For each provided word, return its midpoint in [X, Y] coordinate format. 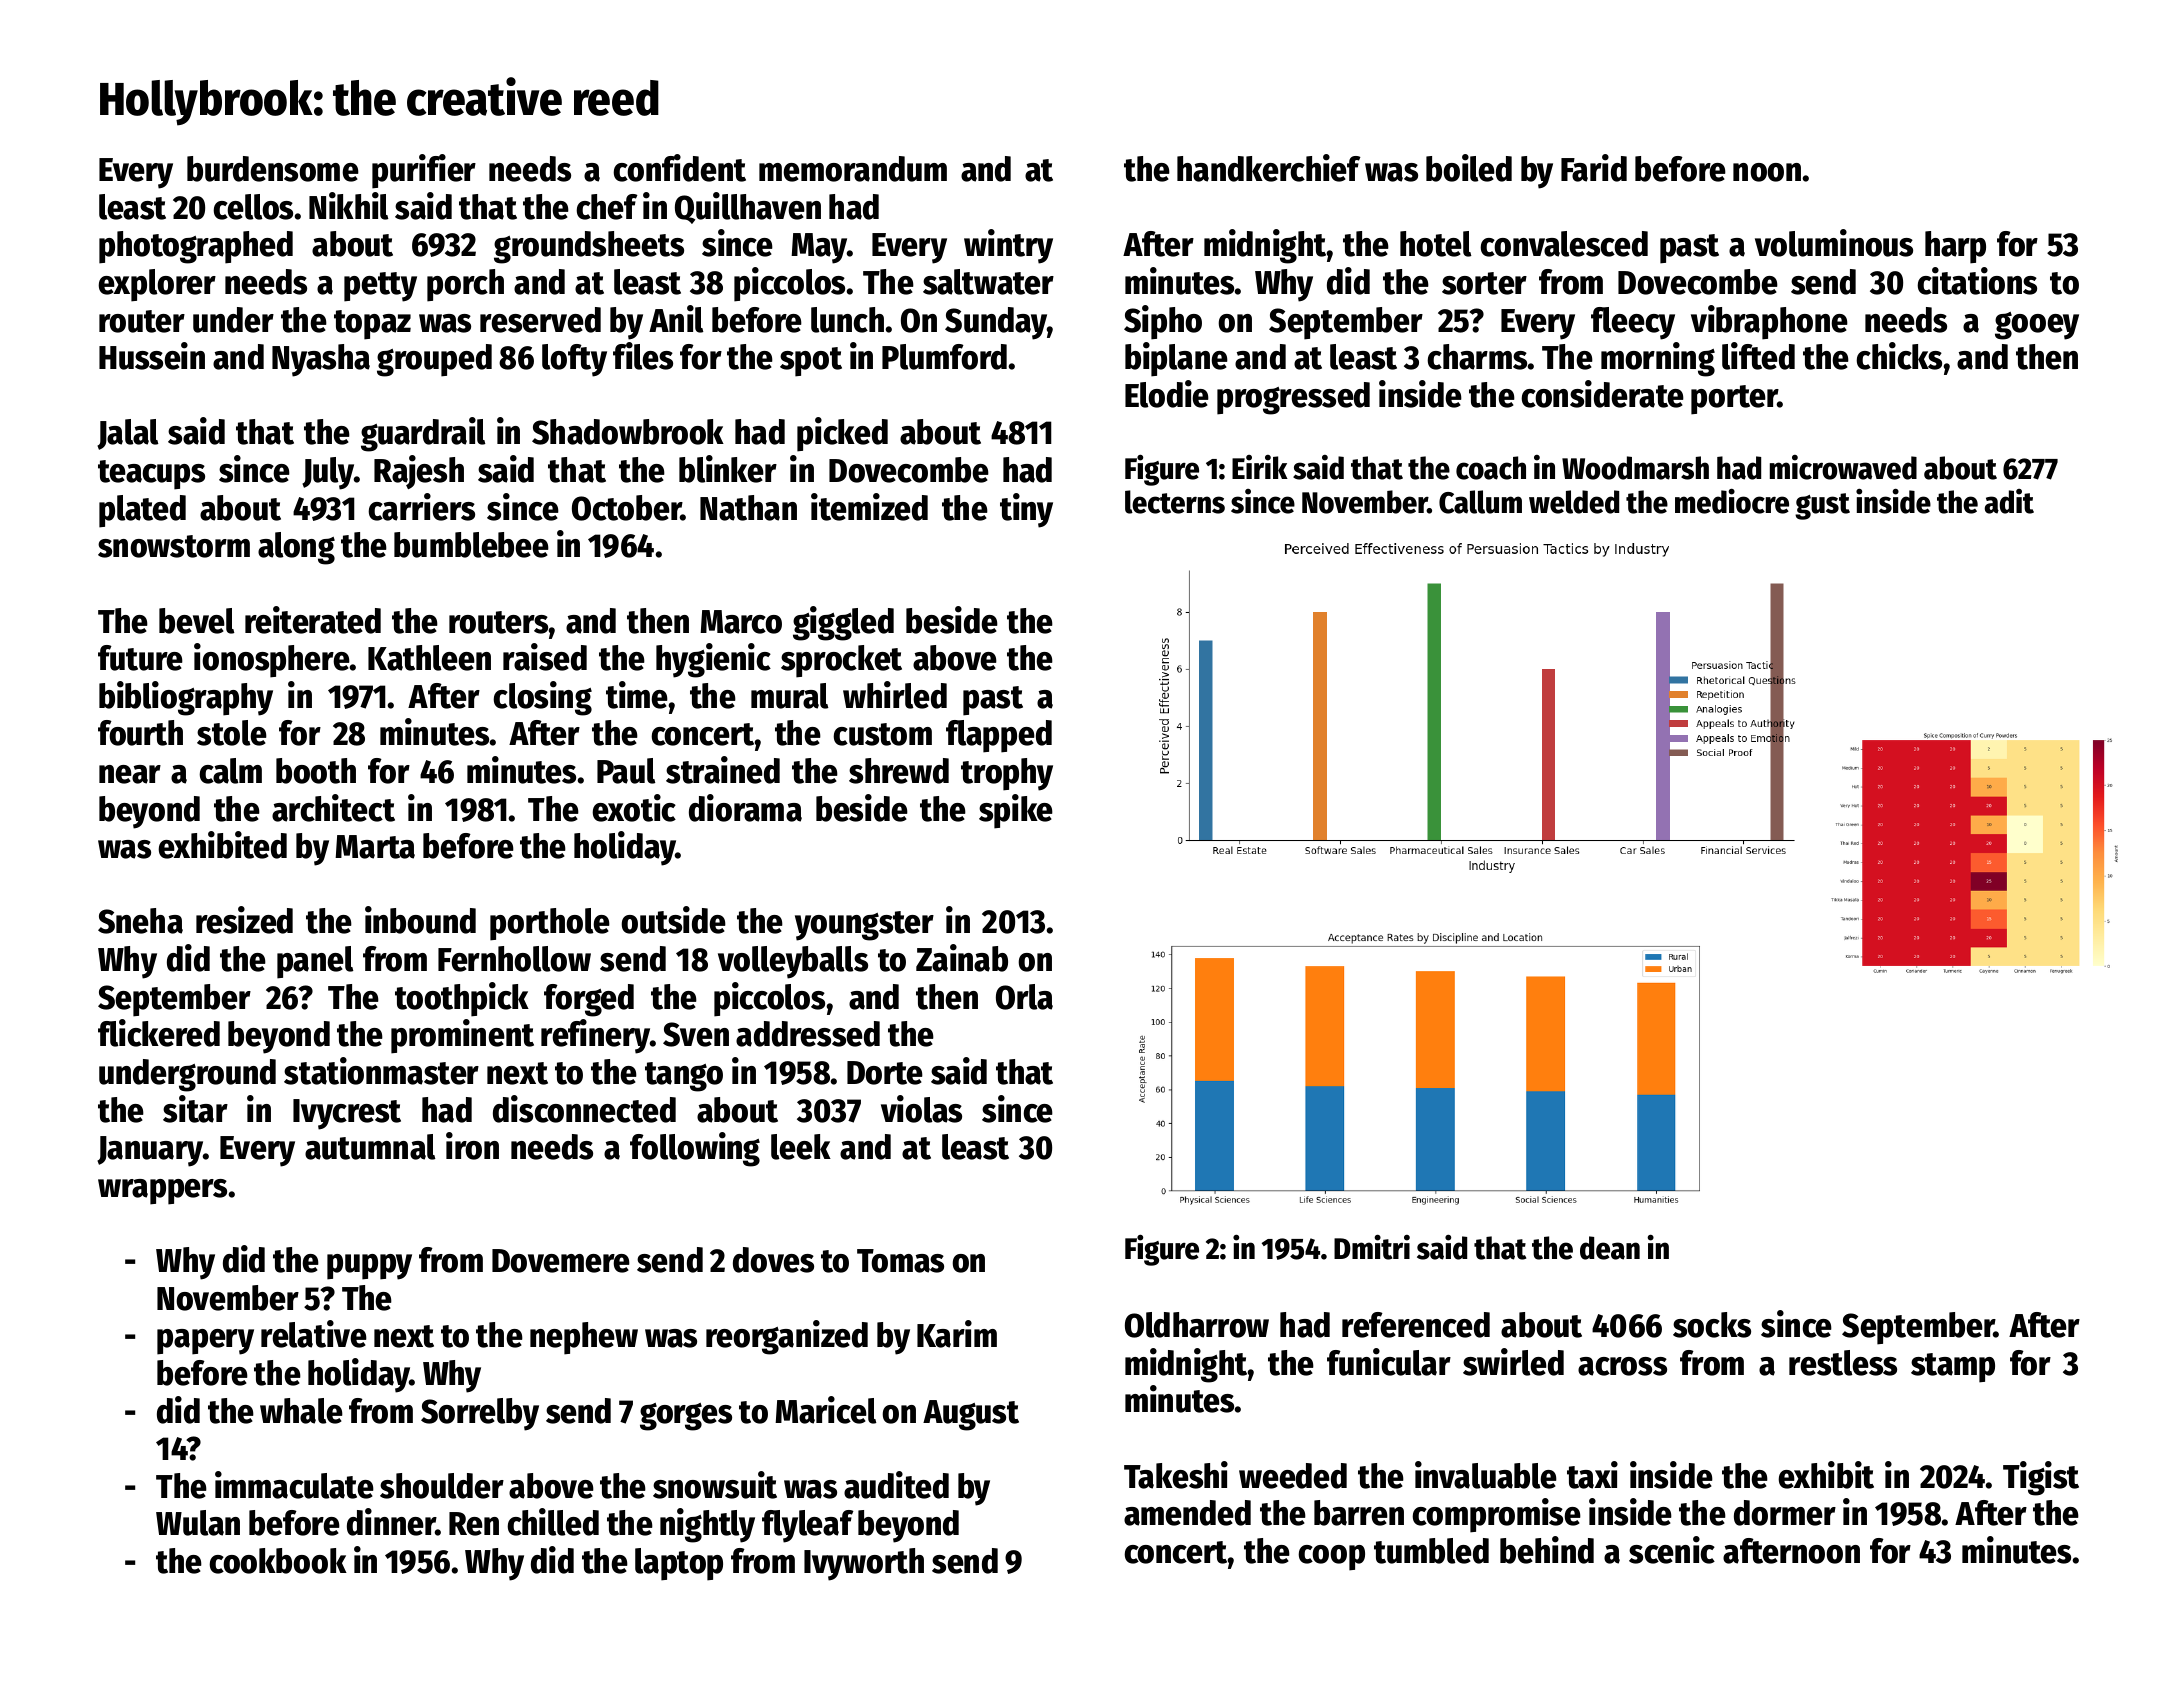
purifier [424, 171]
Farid [1594, 168]
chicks [1899, 356]
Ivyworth [864, 1564]
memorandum [853, 169]
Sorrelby [480, 1414]
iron [472, 1146]
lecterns [1175, 502]
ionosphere [272, 660]
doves [773, 1260]
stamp [1953, 1368]
